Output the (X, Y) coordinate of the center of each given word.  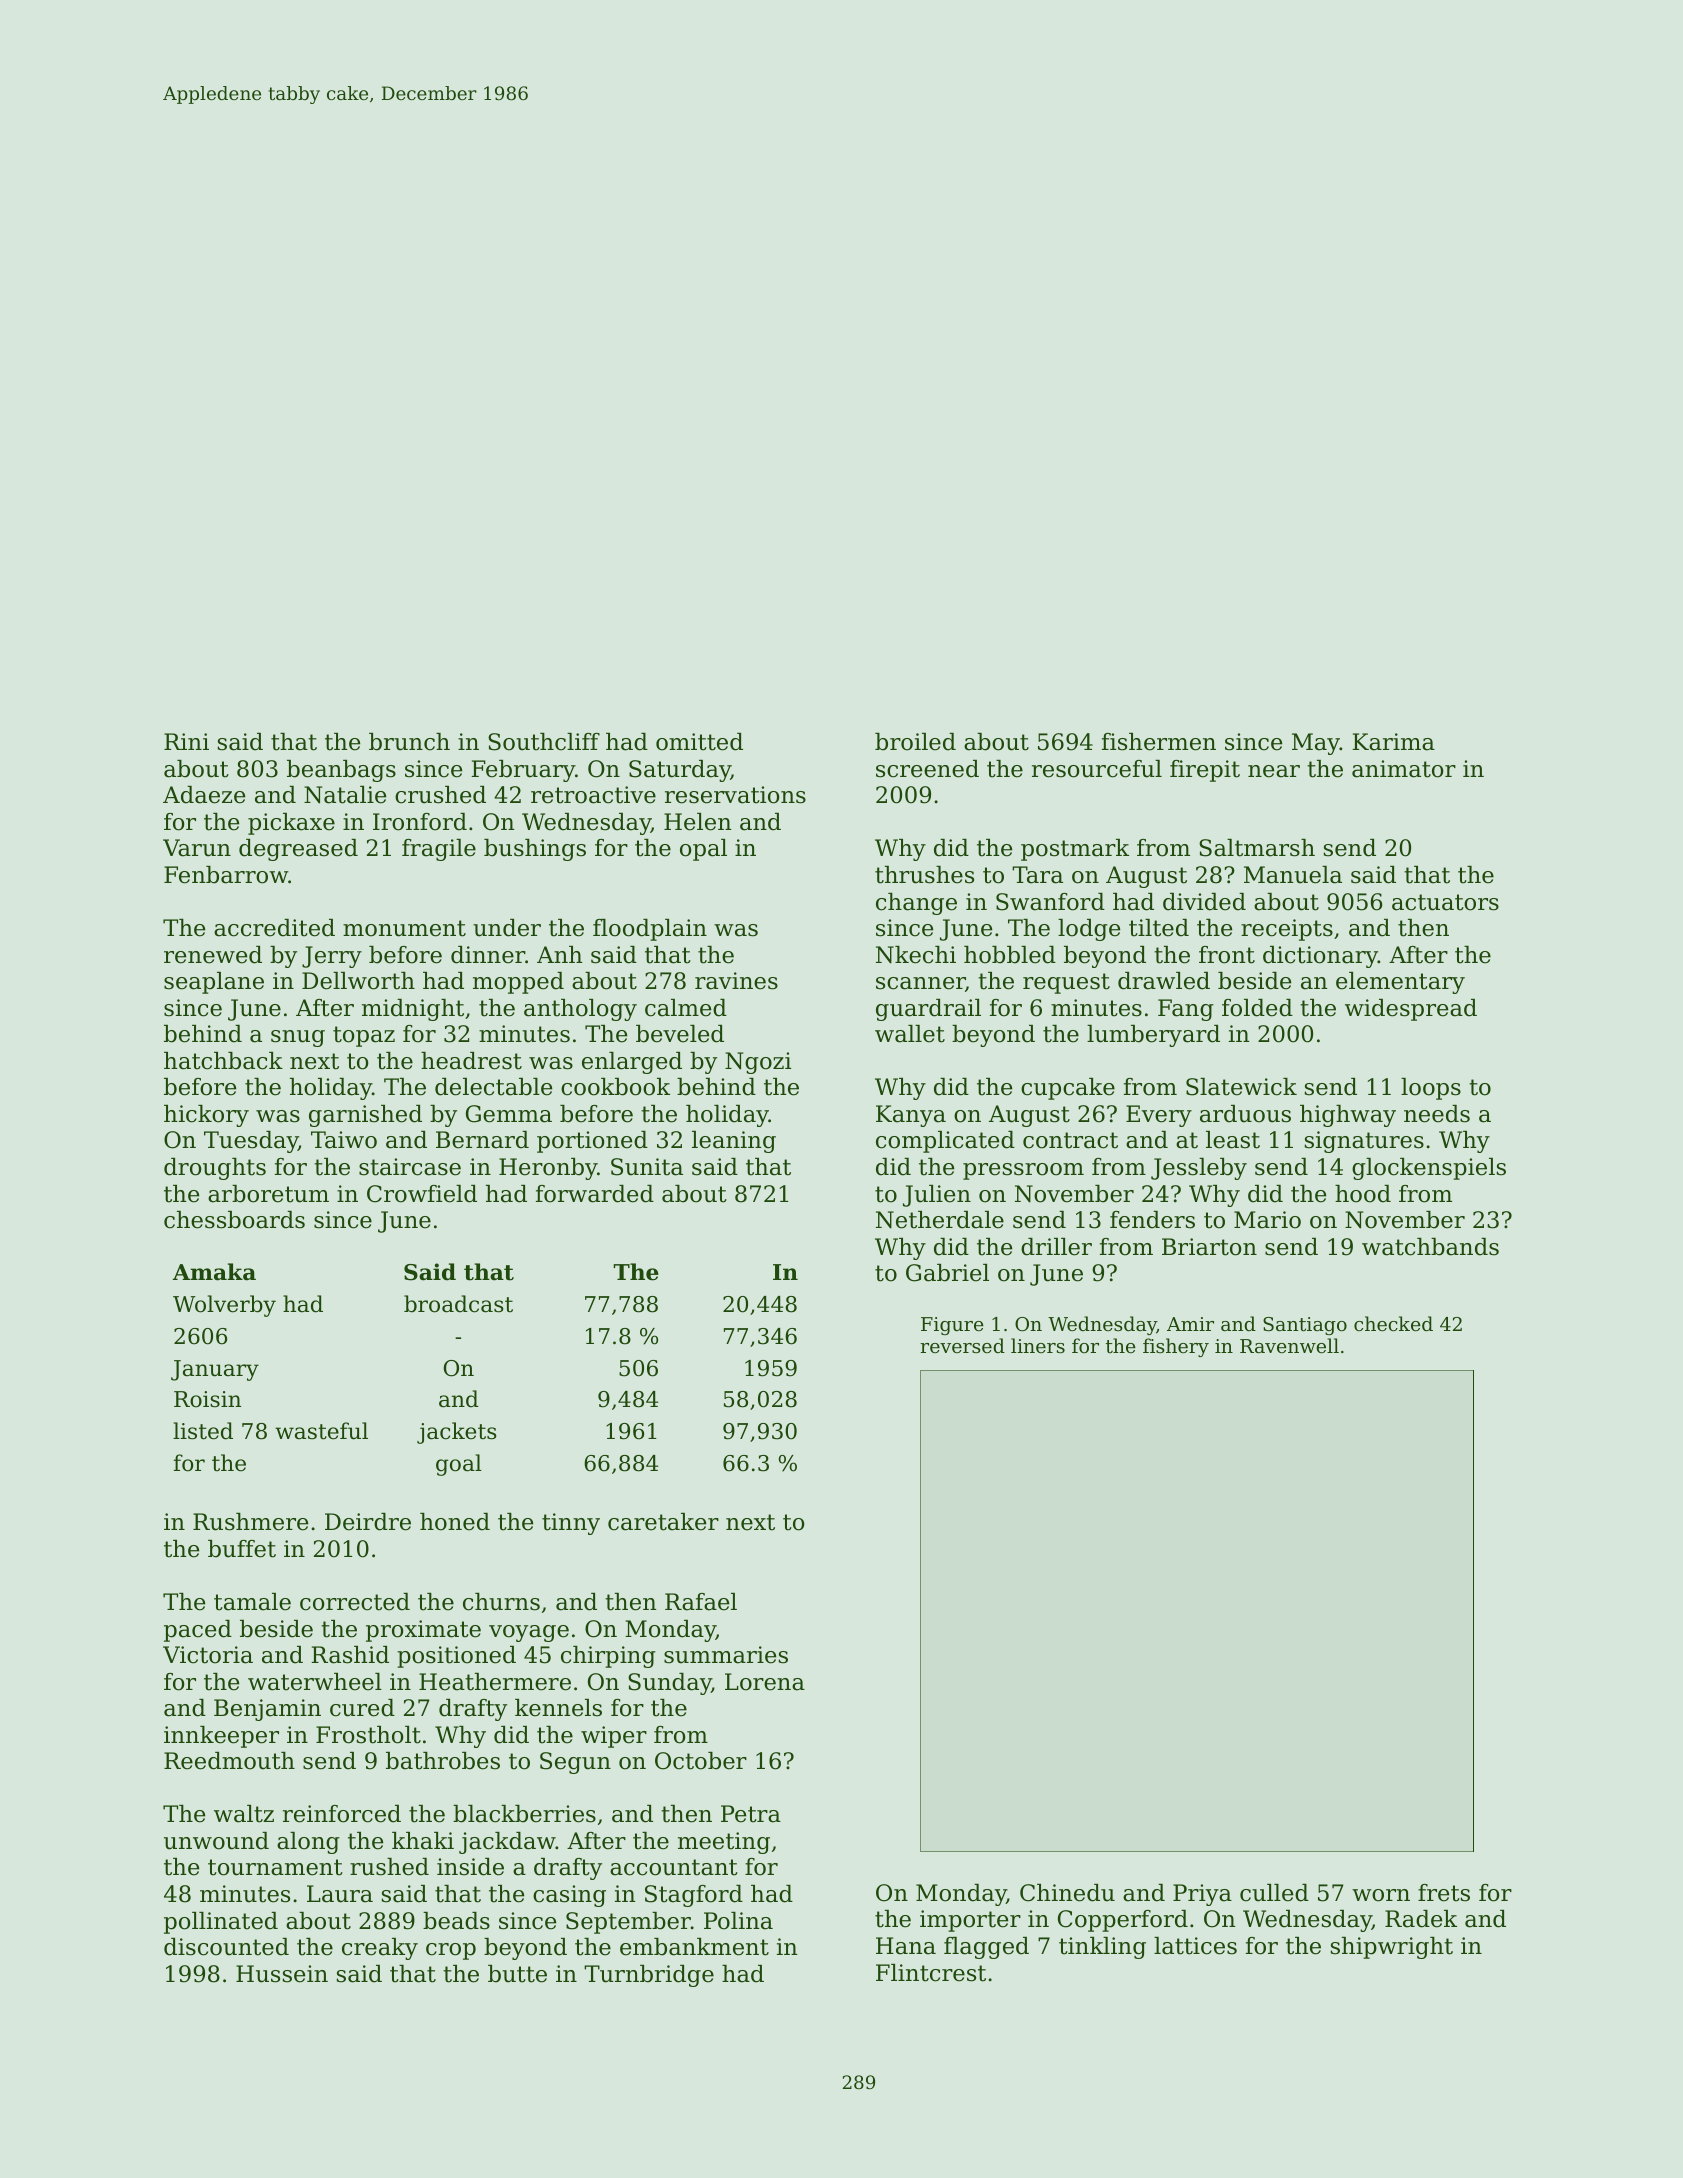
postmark (1075, 850)
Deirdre (368, 1522)
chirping (608, 1657)
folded (1257, 1008)
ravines (736, 981)
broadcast (458, 1304)
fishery (1176, 1347)
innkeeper (221, 1737)
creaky (380, 1949)
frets (1444, 1893)
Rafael (701, 1602)
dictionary (1320, 957)
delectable (493, 1087)
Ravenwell (1289, 1345)
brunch (409, 742)
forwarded (595, 1194)
